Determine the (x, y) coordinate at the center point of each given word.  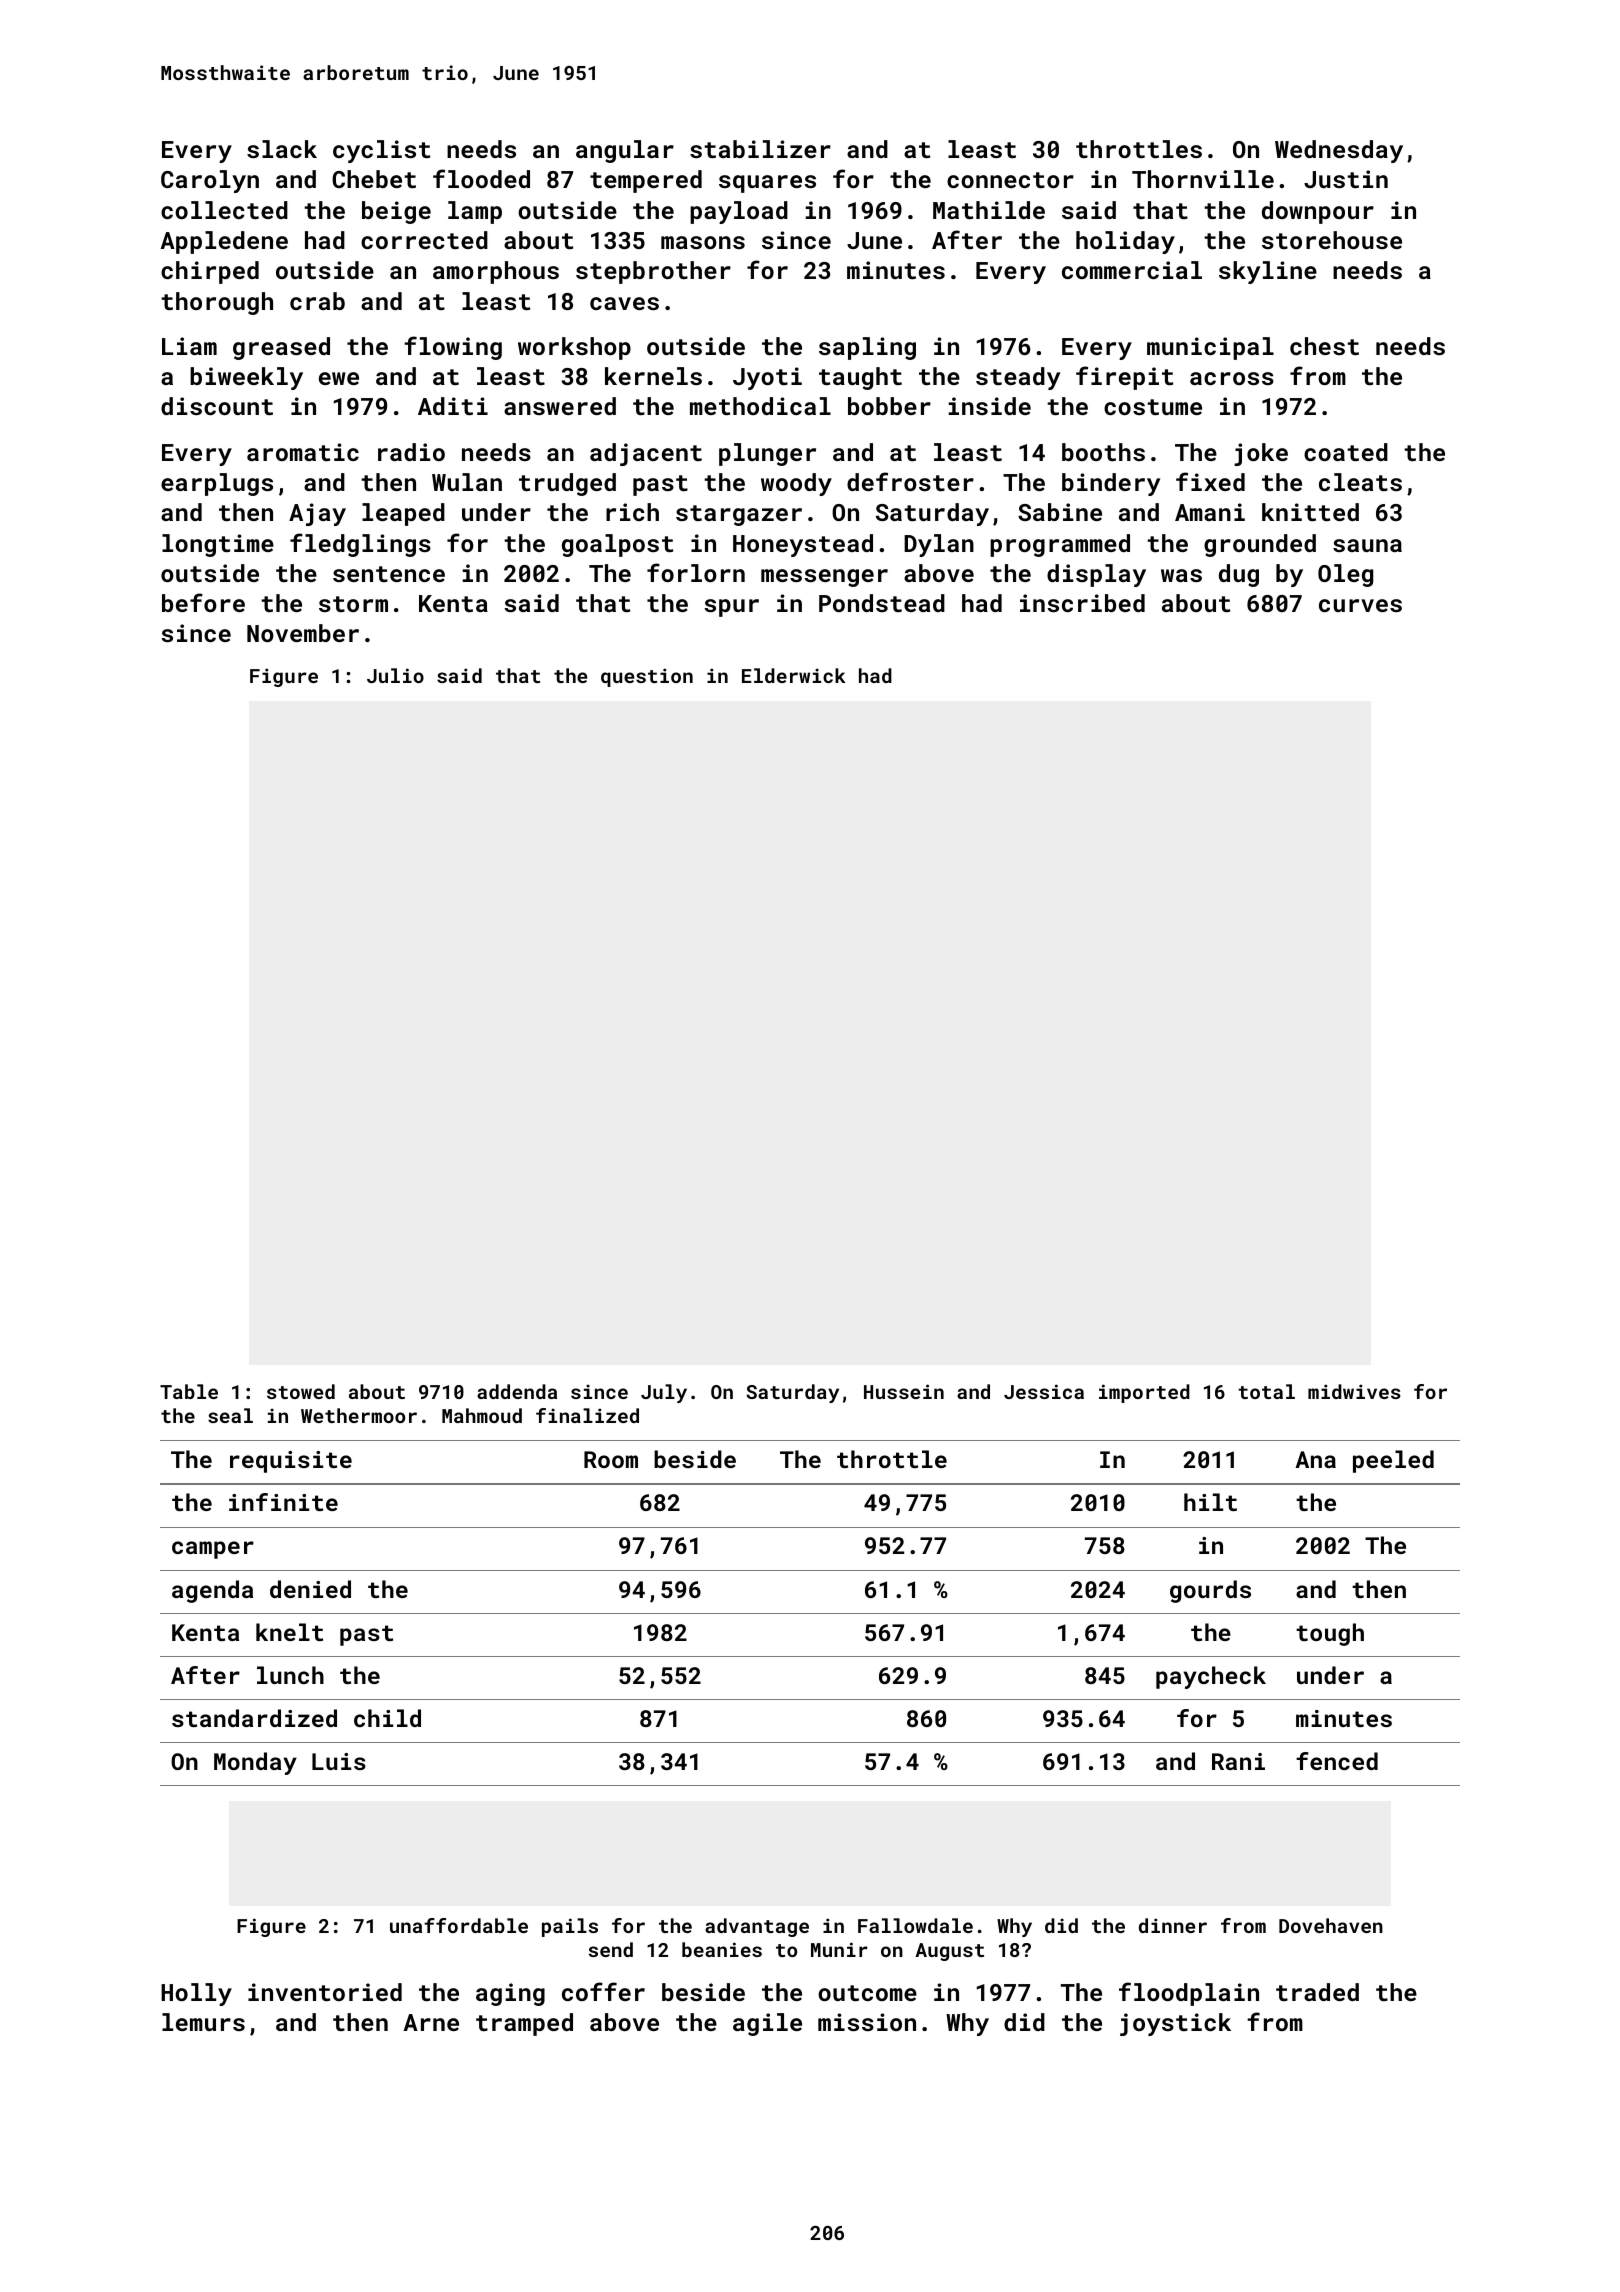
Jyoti (767, 378)
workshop (574, 348)
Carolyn (210, 181)
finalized (587, 1415)
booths (1103, 452)
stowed (301, 1391)
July (664, 1393)
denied (310, 1589)
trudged (567, 484)
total (1266, 1391)
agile (767, 2024)
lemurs (203, 2022)
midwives (1354, 1391)
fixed (1210, 481)
